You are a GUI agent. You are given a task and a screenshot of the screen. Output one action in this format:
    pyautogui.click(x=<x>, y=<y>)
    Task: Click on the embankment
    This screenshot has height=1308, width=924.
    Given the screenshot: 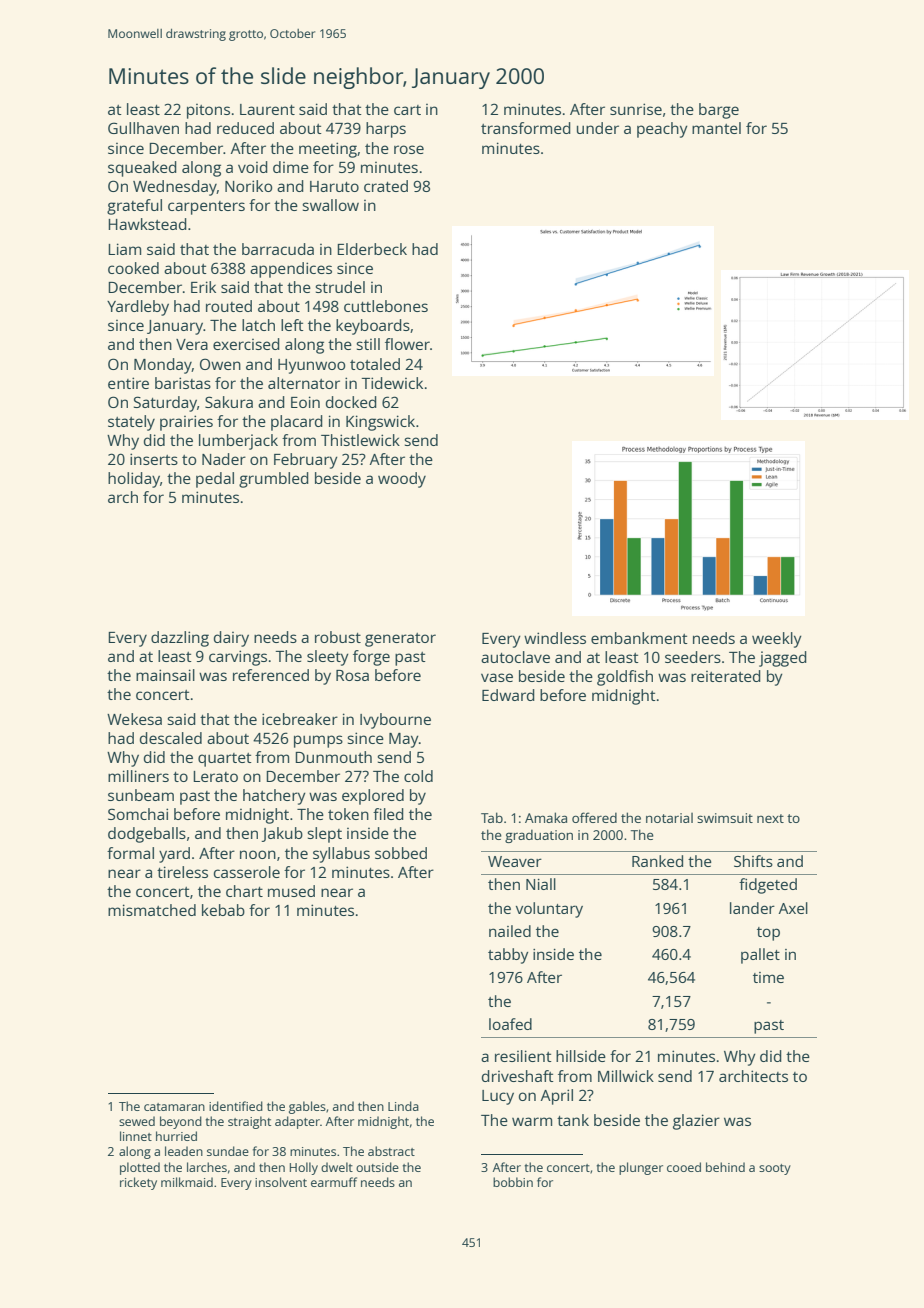 What is the action you would take?
    pyautogui.click(x=639, y=638)
